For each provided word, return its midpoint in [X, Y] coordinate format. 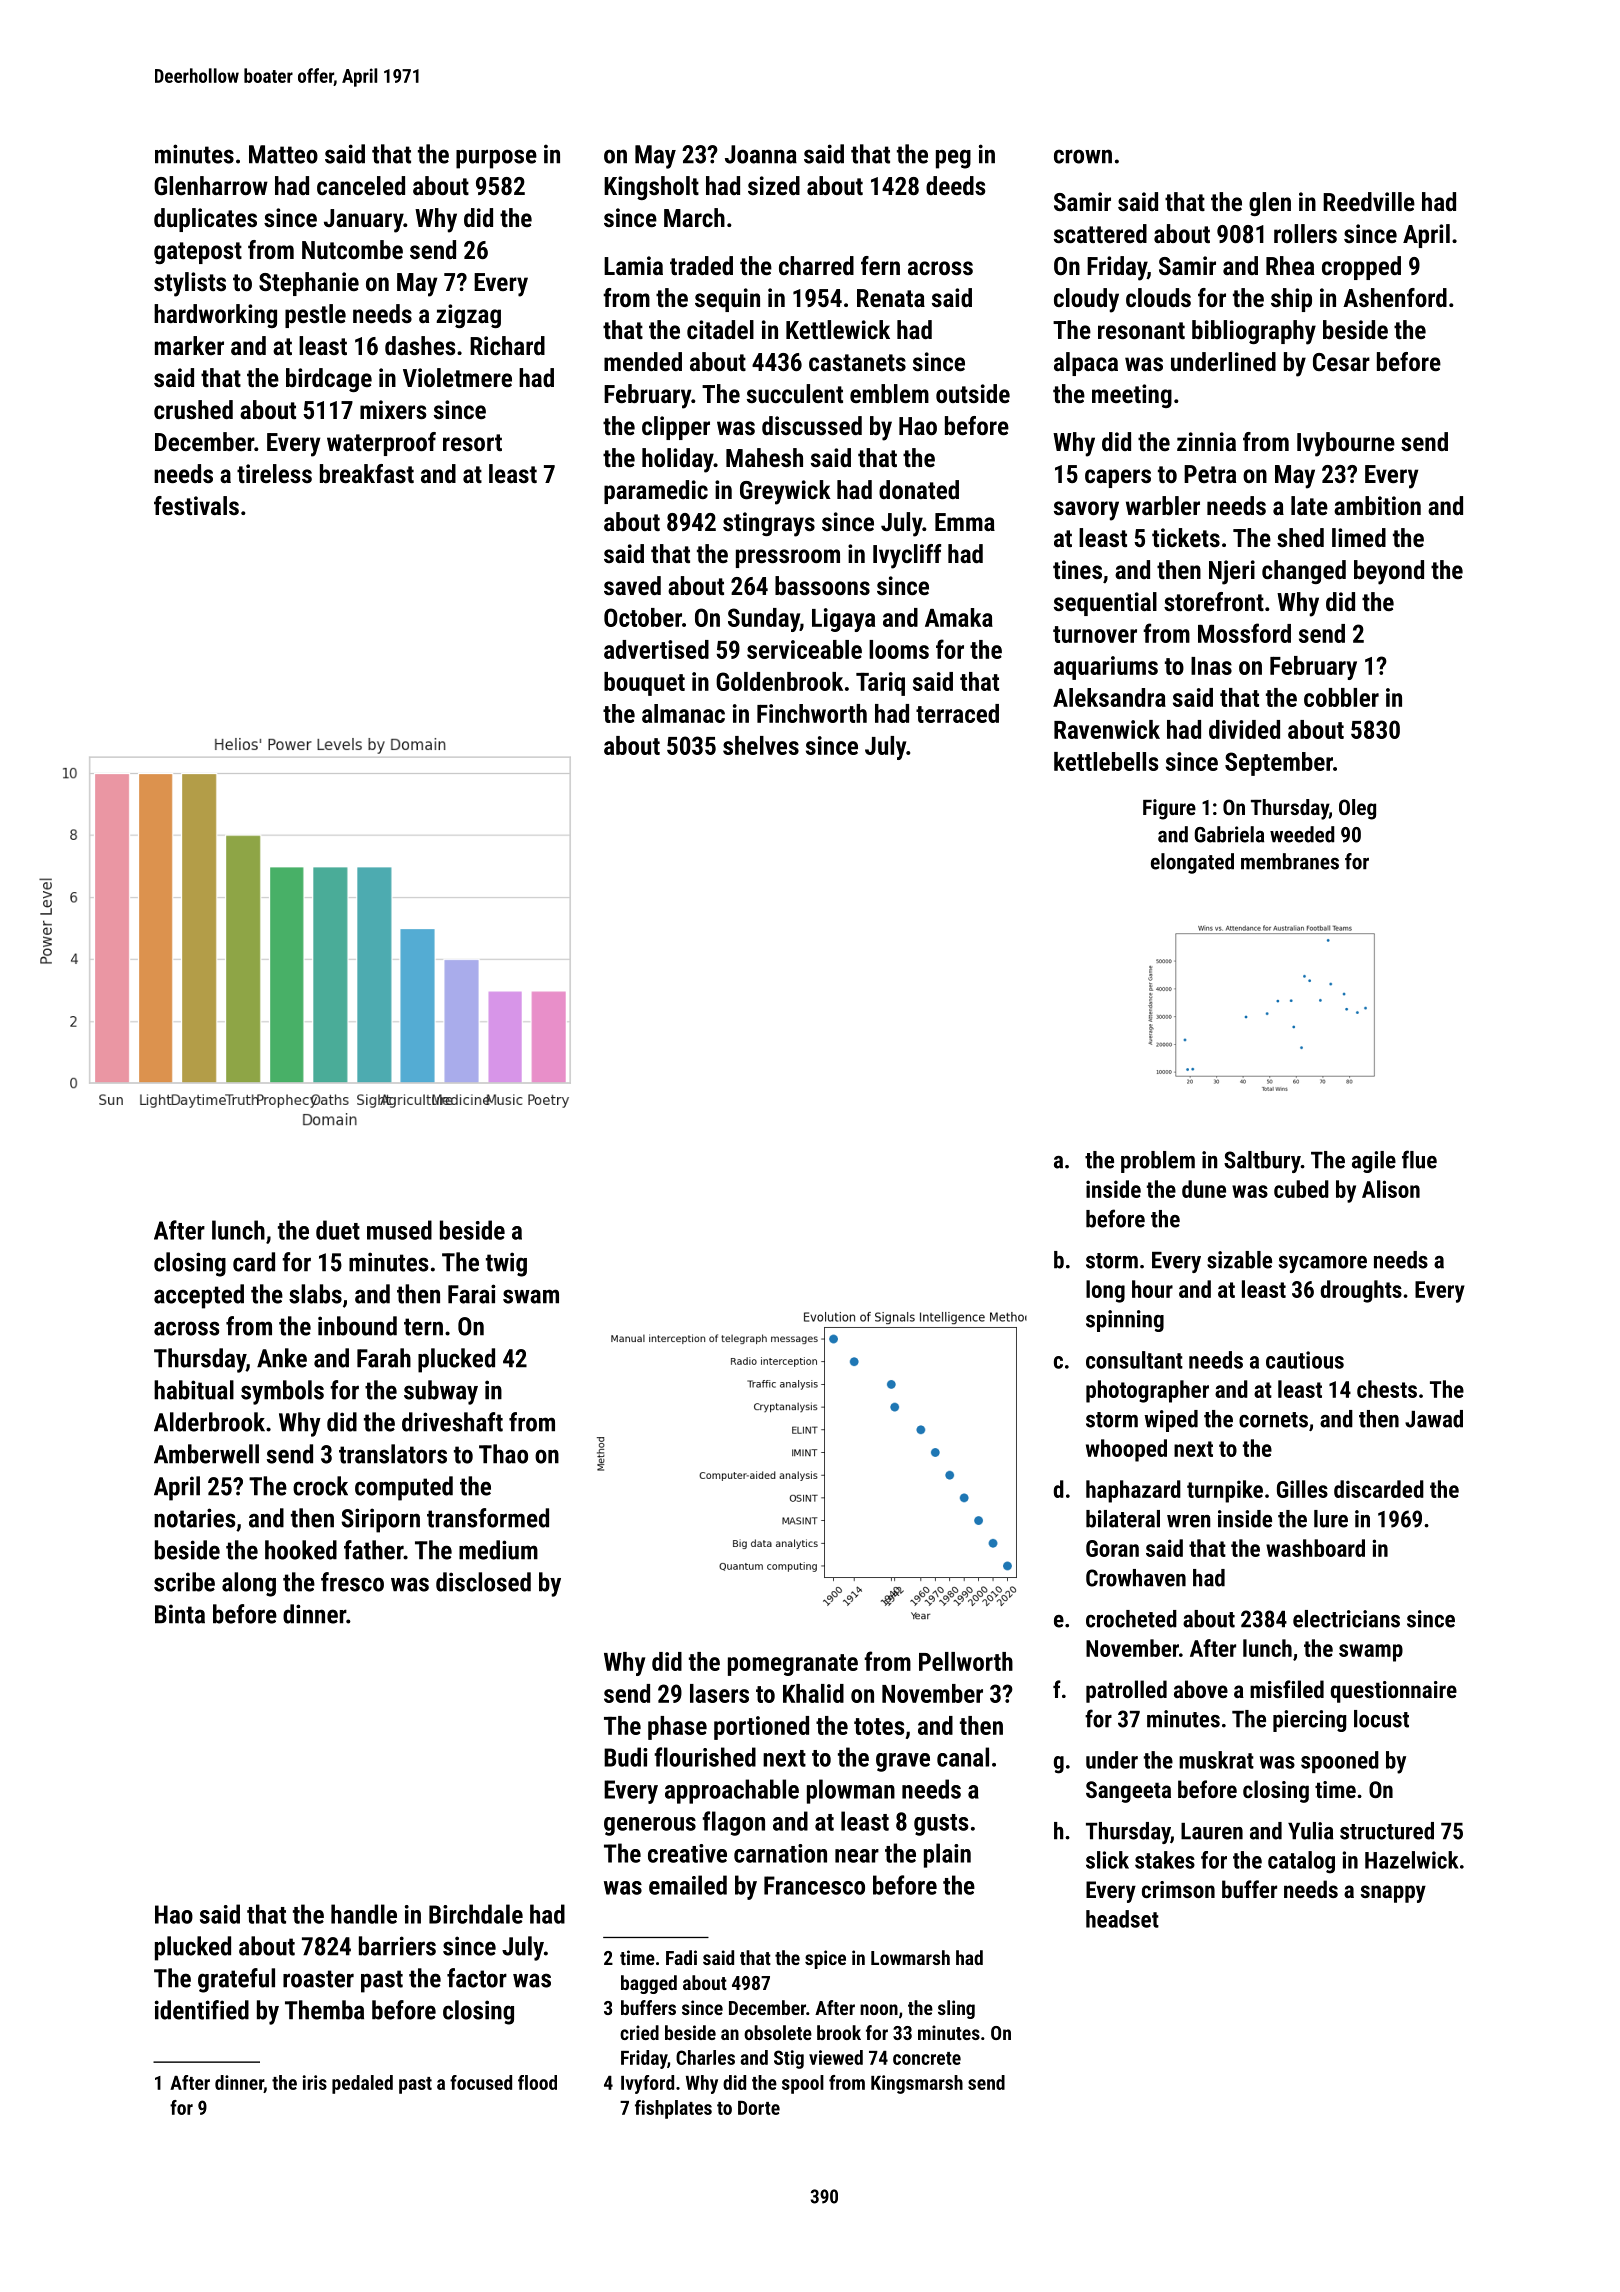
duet [338, 1230]
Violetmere [457, 377]
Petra [1210, 474]
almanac [683, 713]
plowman [851, 1791]
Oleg [1357, 809]
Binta [180, 1614]
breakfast [367, 473]
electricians [1346, 1619]
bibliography [1254, 332]
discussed [812, 425]
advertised [656, 649]
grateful [236, 1980]
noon [879, 2009]
